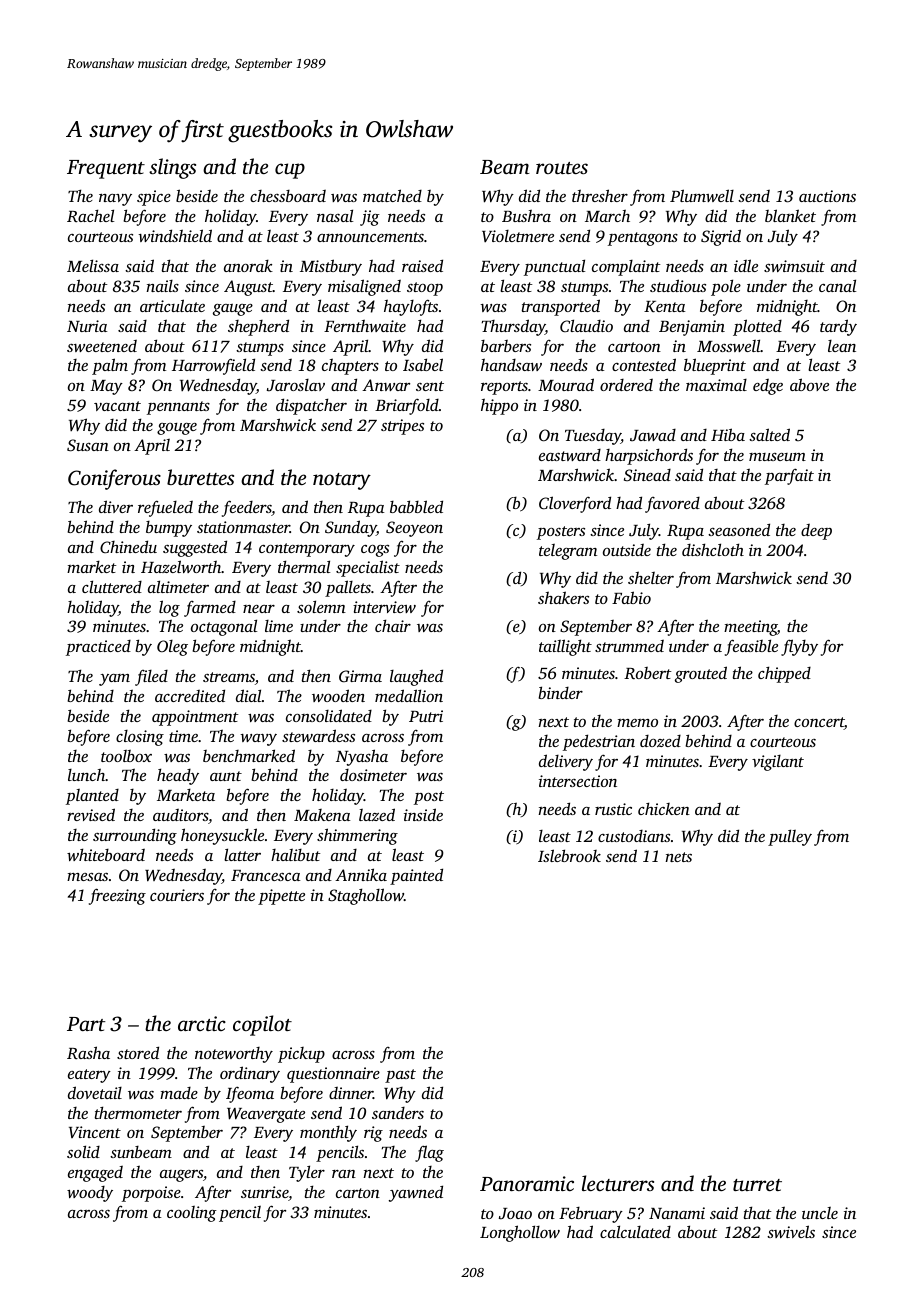 The height and width of the page is (1308, 924). Describe the element at coordinates (106, 169) in the page. I see `Frequent` at that location.
